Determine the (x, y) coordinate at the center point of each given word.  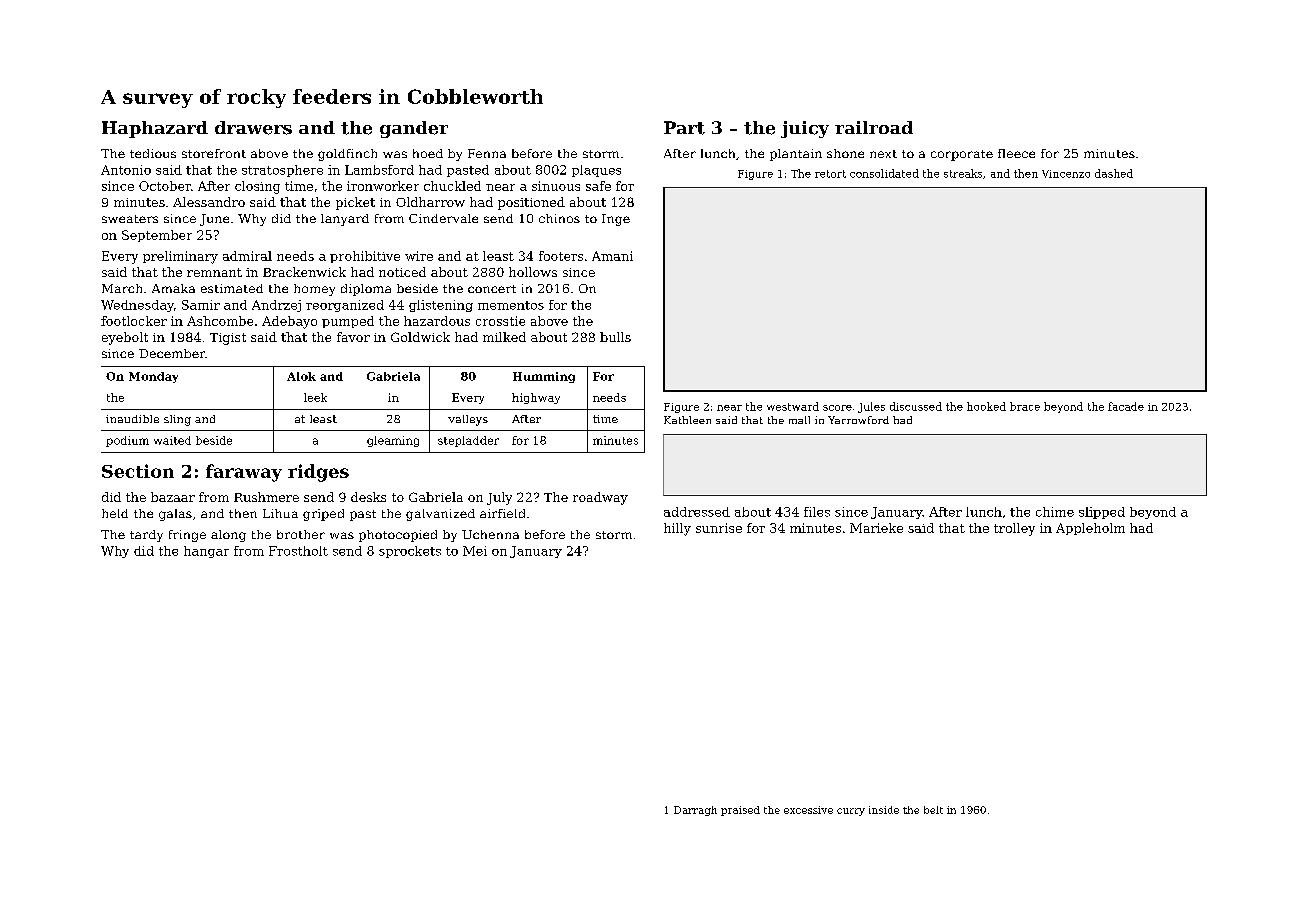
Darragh (695, 811)
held (115, 513)
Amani (612, 256)
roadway (600, 498)
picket (355, 203)
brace (1025, 406)
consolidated (884, 173)
